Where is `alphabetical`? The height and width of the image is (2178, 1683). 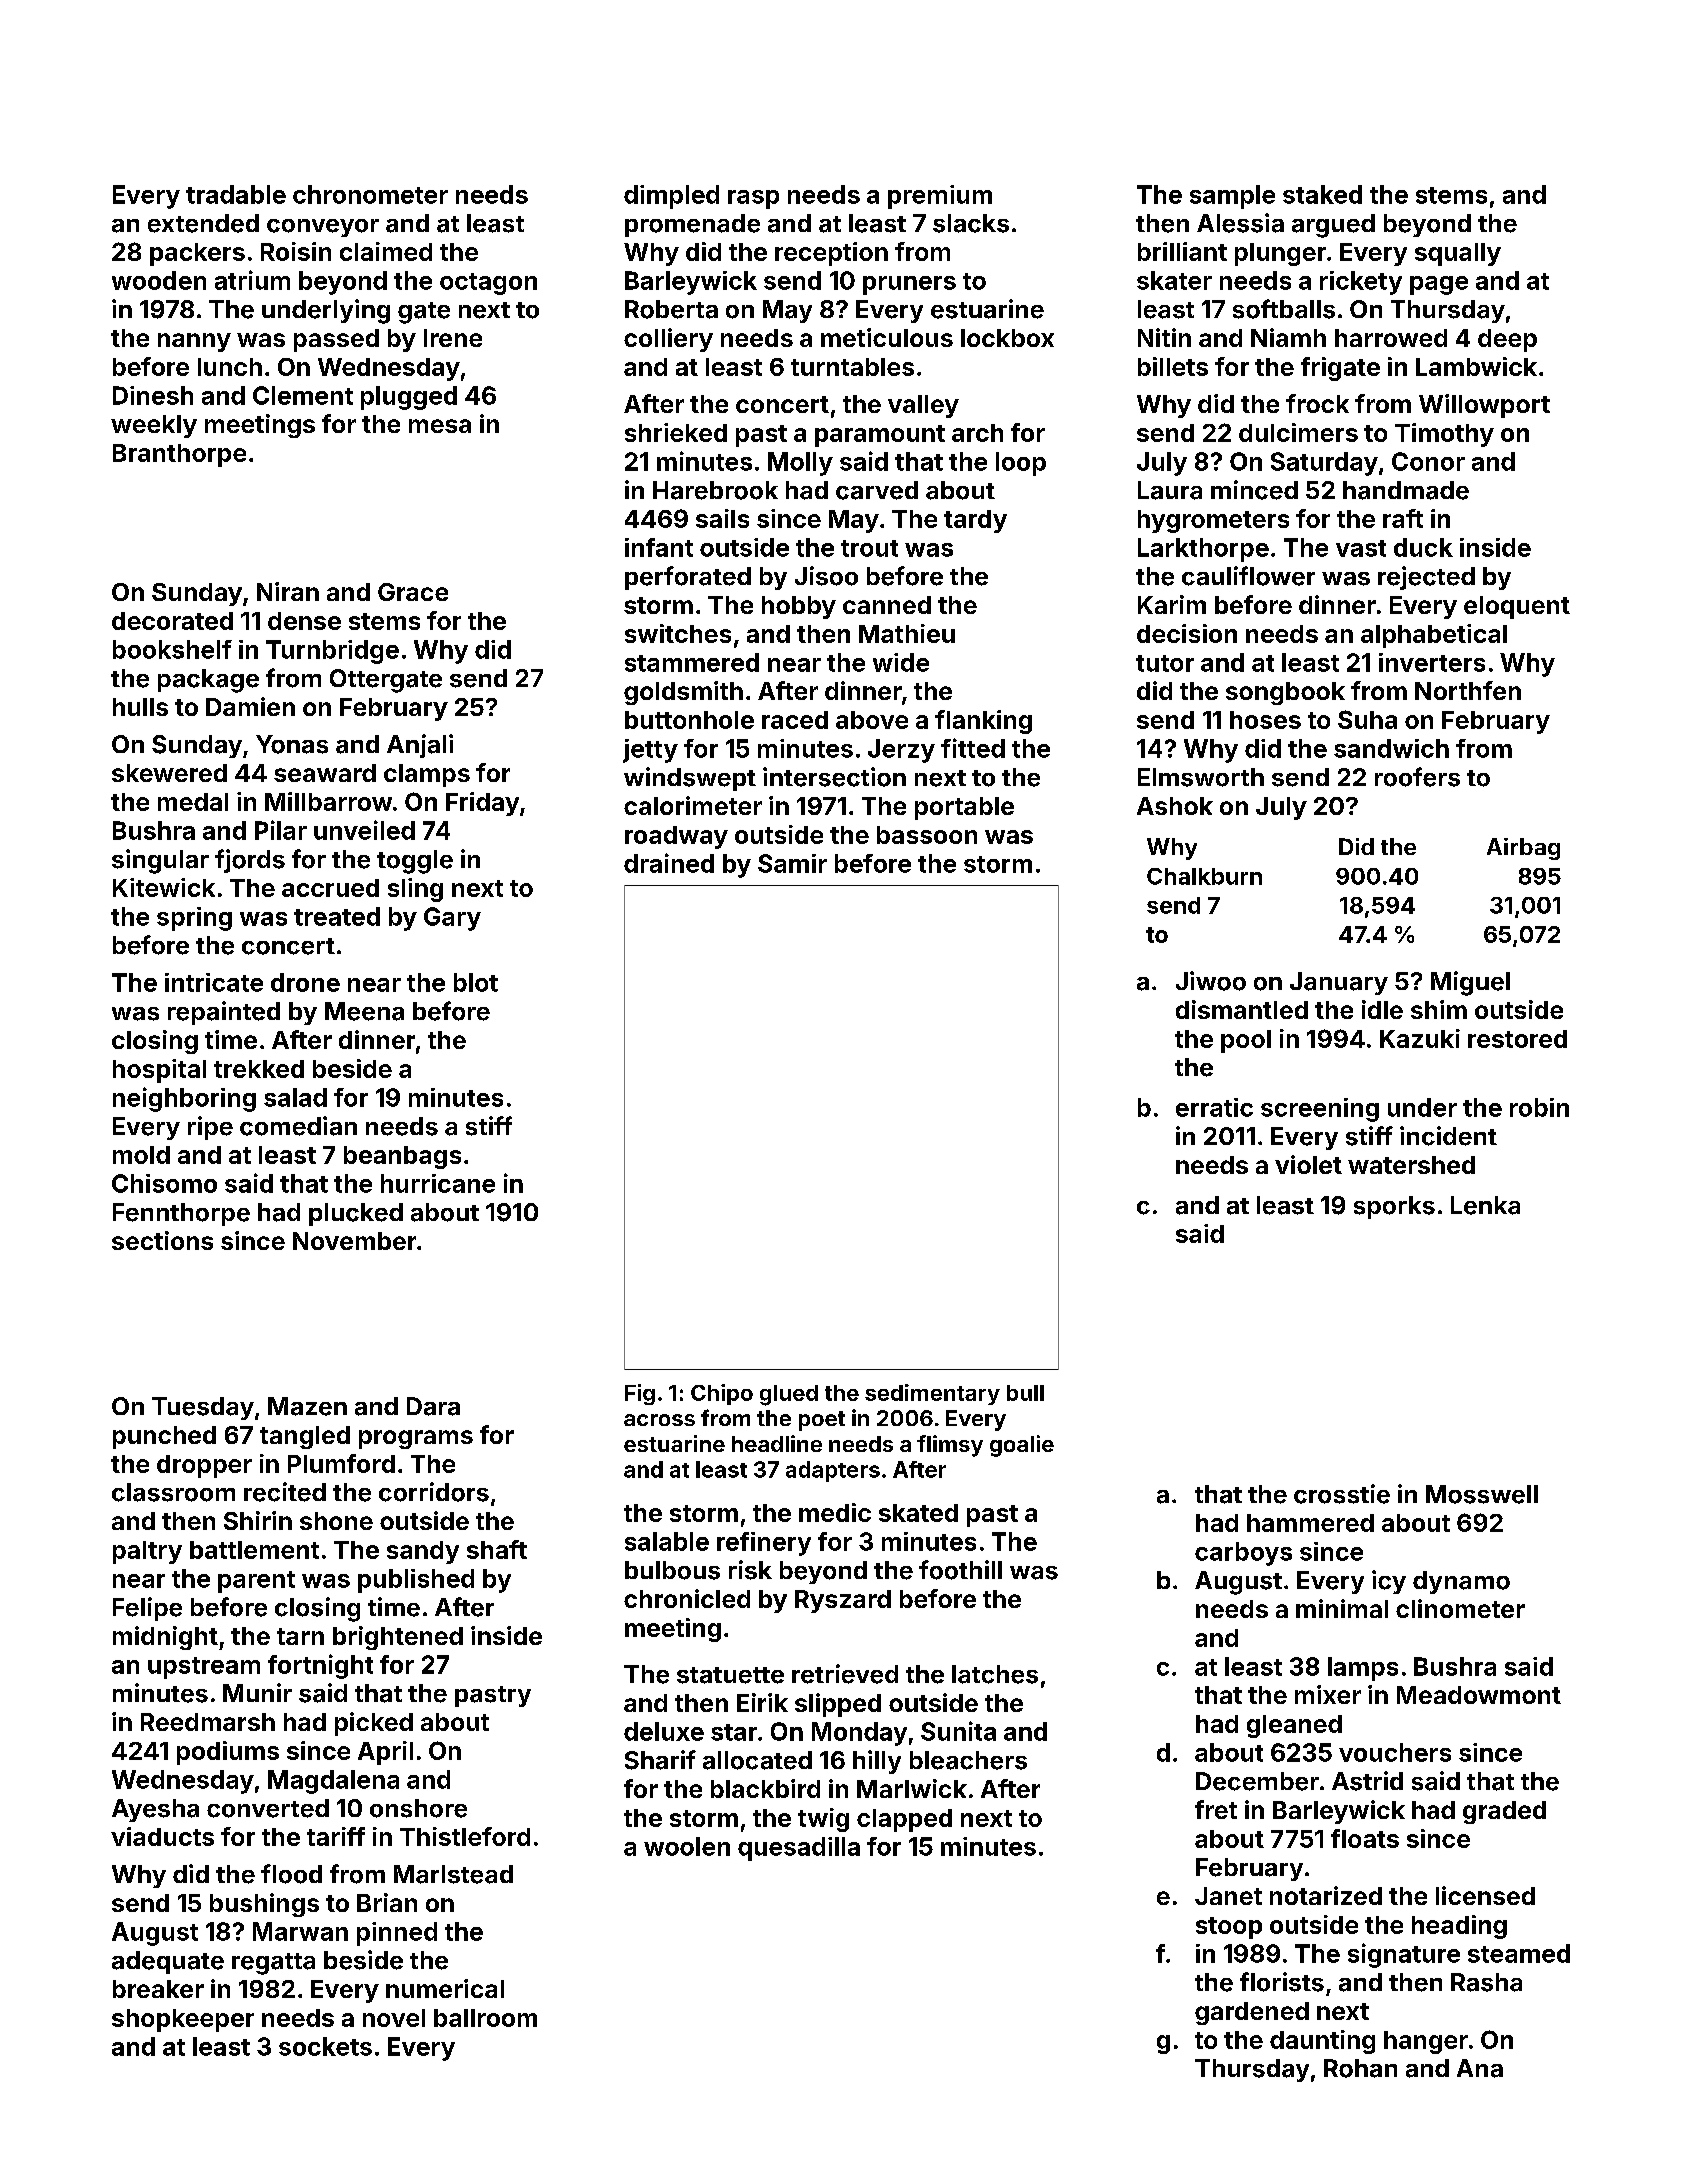 alphabetical is located at coordinates (1434, 636).
